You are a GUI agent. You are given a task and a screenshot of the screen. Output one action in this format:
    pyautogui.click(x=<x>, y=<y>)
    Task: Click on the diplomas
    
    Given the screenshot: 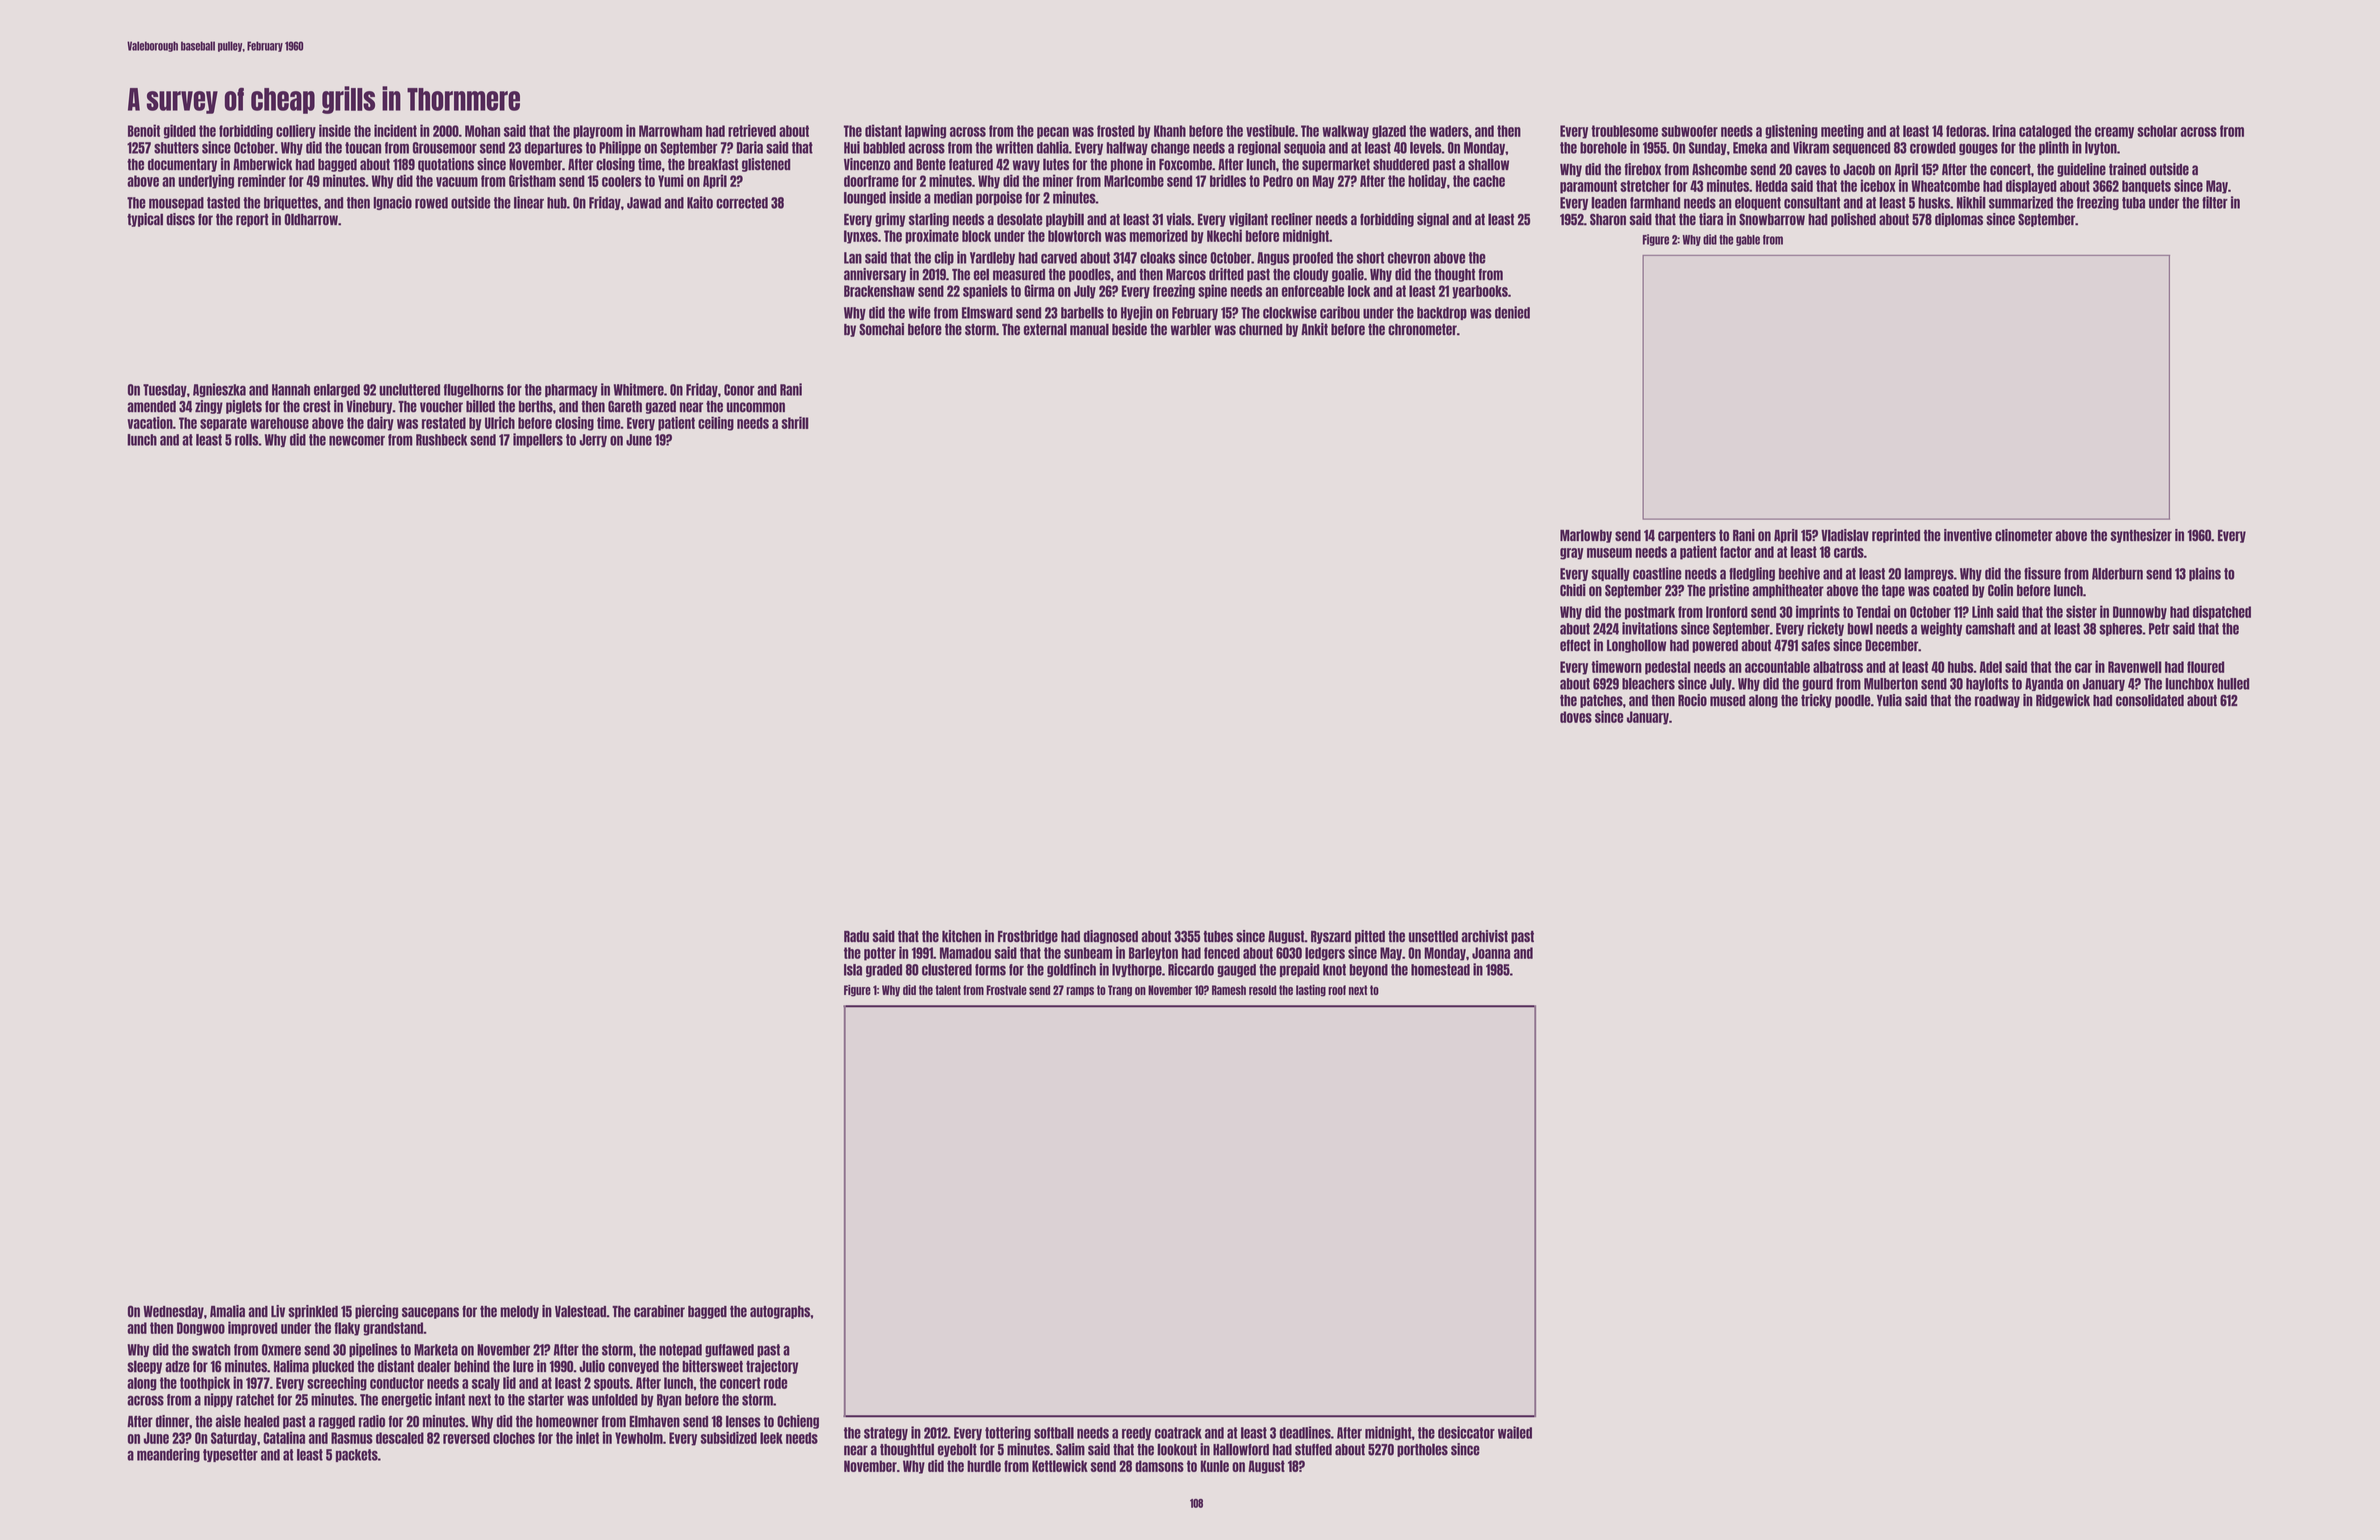 What is the action you would take?
    pyautogui.click(x=1959, y=220)
